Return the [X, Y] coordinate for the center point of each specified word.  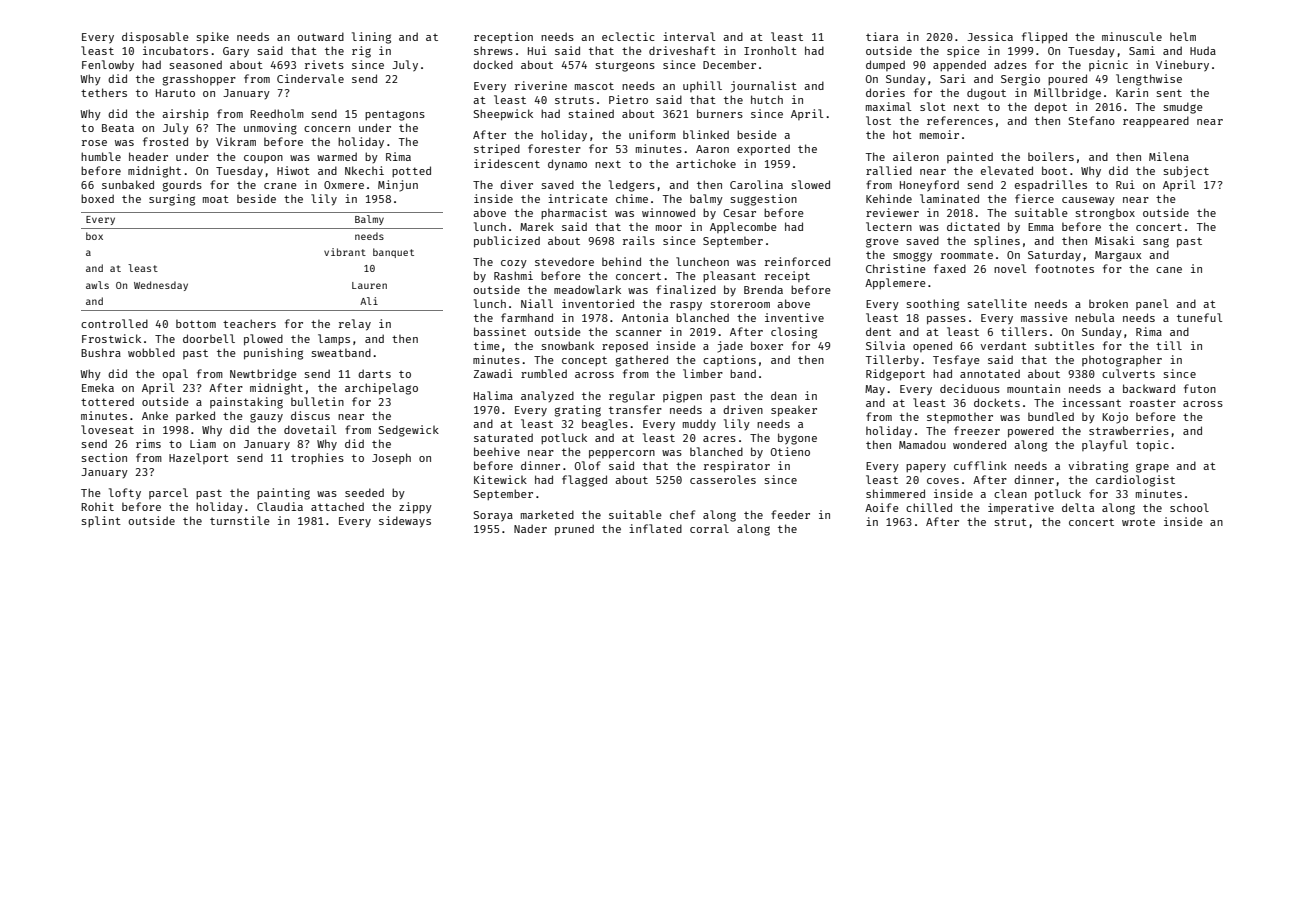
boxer [767, 345]
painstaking [246, 403]
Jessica [990, 36]
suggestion [763, 200]
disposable [155, 37]
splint [101, 521]
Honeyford [929, 186]
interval [689, 36]
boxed [97, 198]
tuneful [1199, 317]
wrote [1138, 522]
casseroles [723, 479]
